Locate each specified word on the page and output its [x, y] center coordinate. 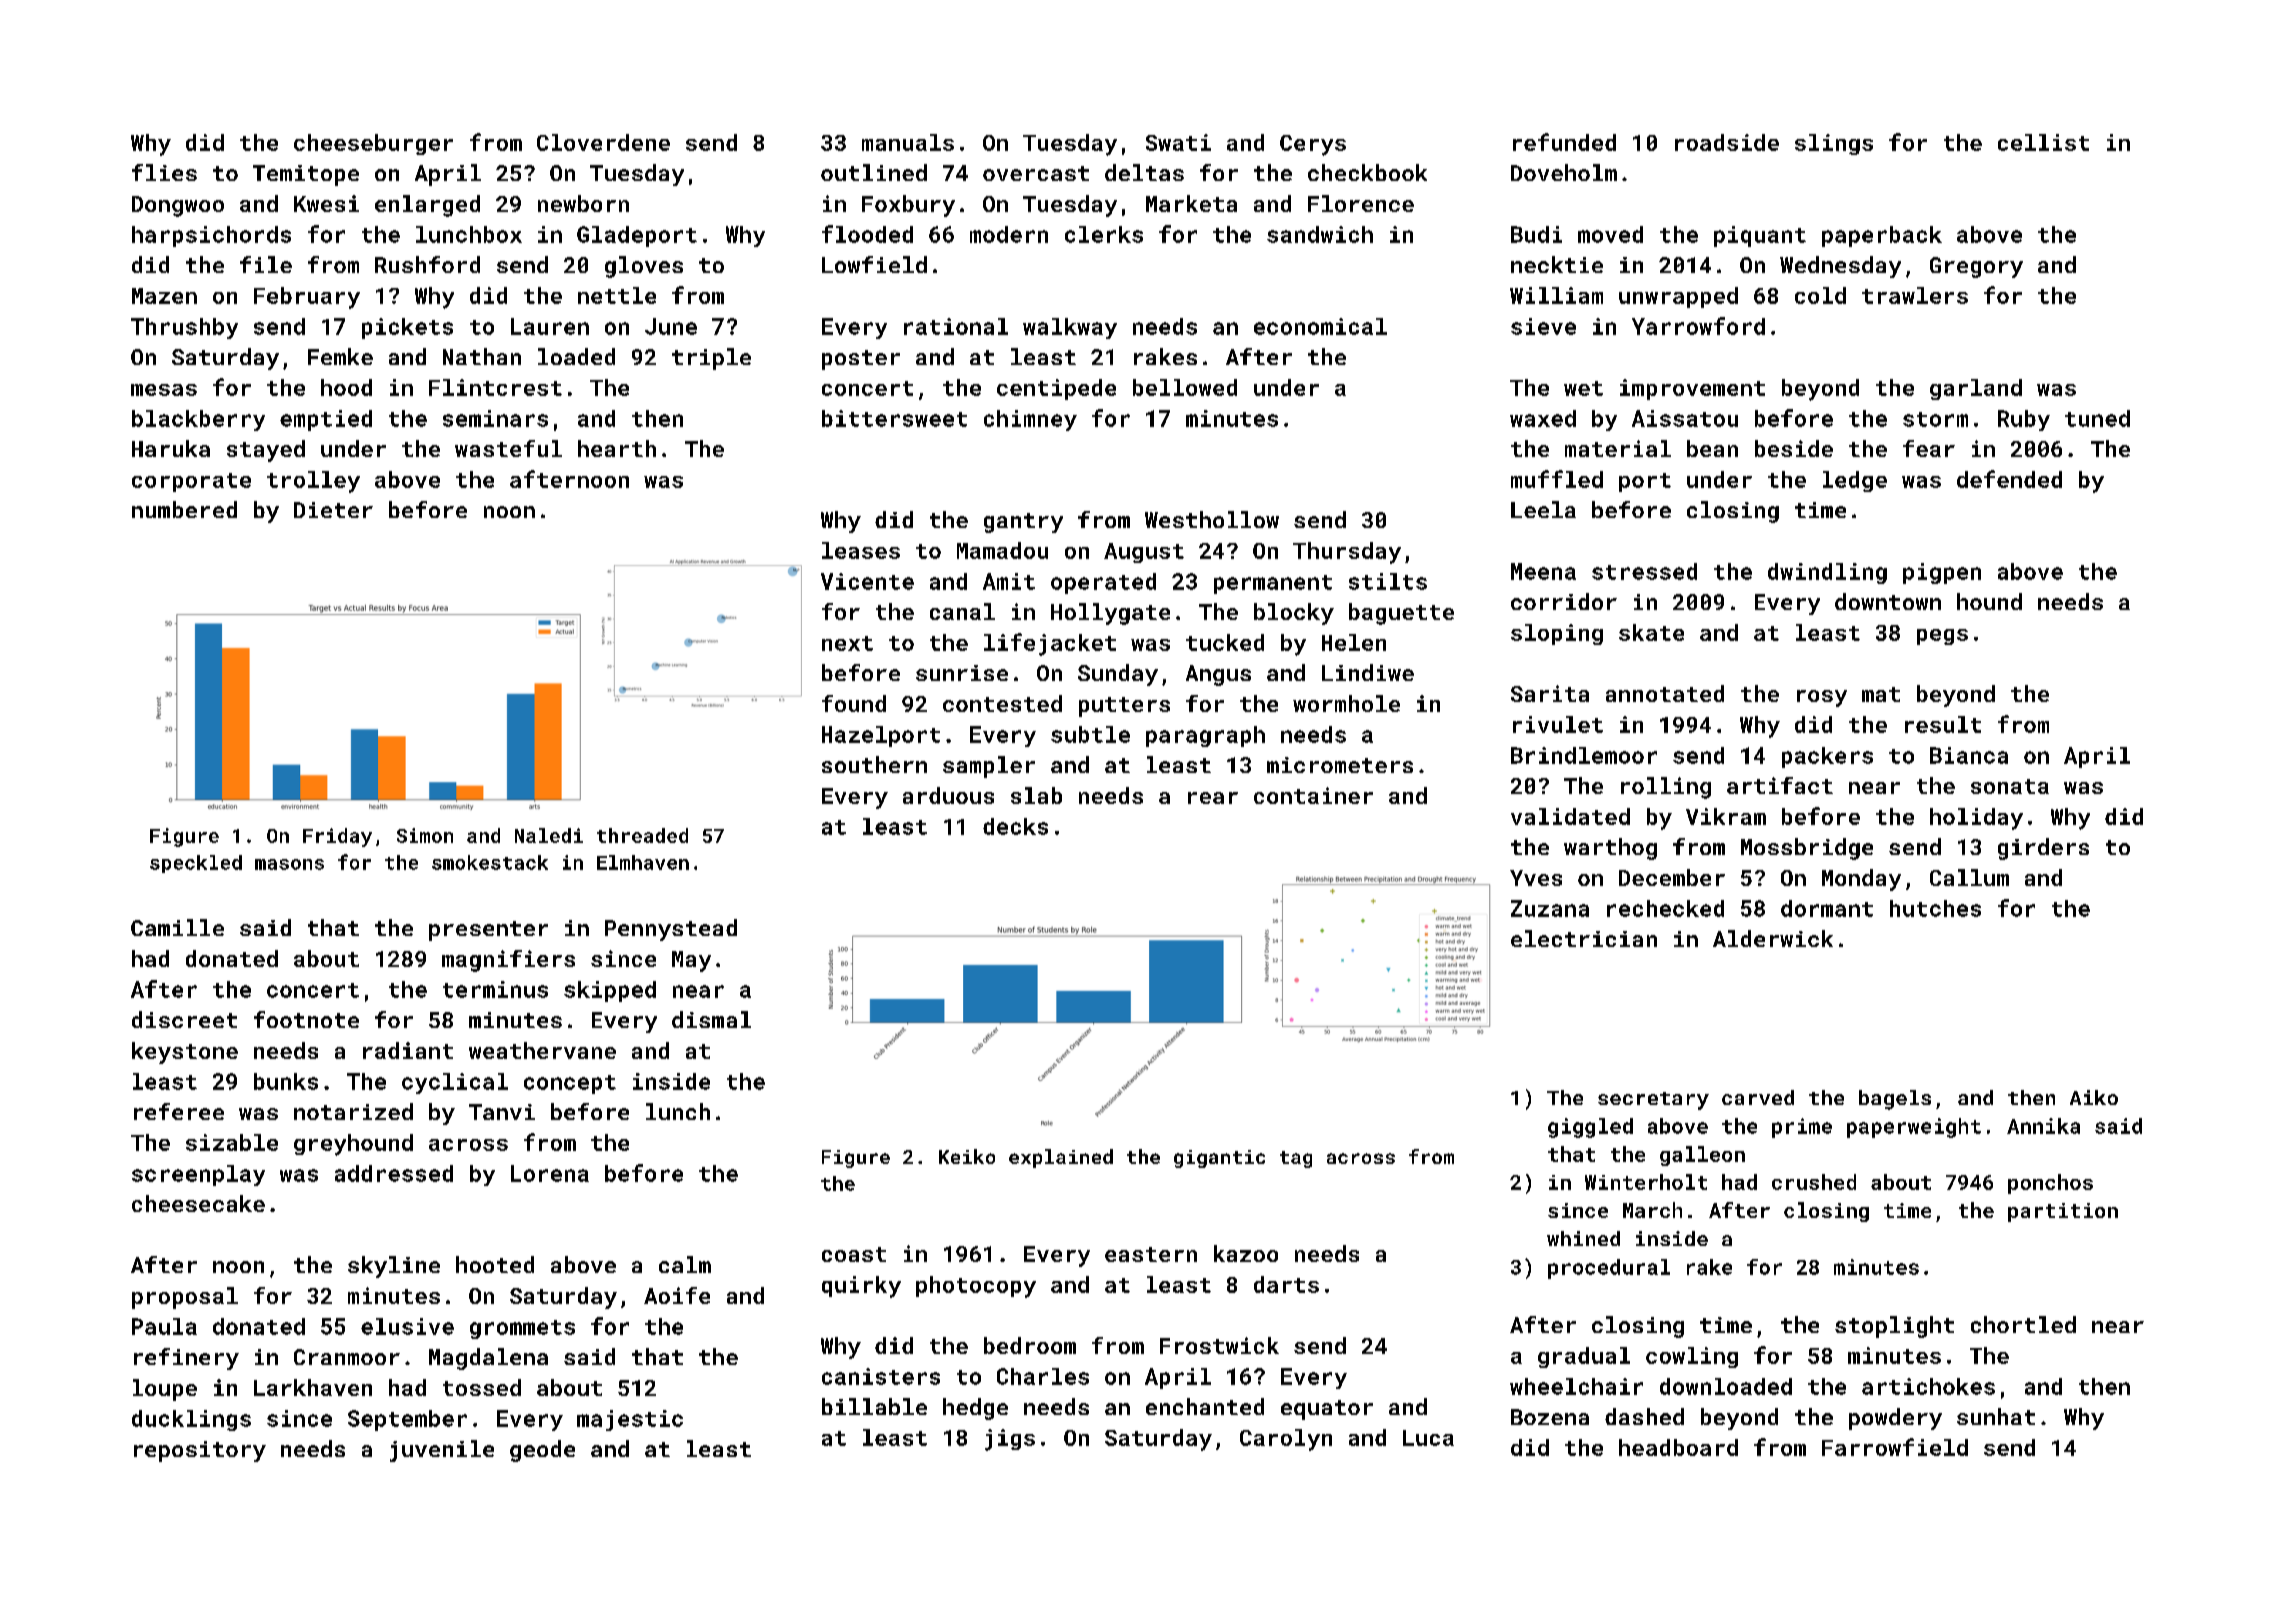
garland [1976, 389]
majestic [630, 1420]
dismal [711, 1019]
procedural [1609, 1269]
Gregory [1976, 267]
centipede [1056, 389]
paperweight [1914, 1128]
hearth [617, 448]
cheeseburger [373, 144]
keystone [185, 1053]
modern [1009, 234]
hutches [1935, 908]
